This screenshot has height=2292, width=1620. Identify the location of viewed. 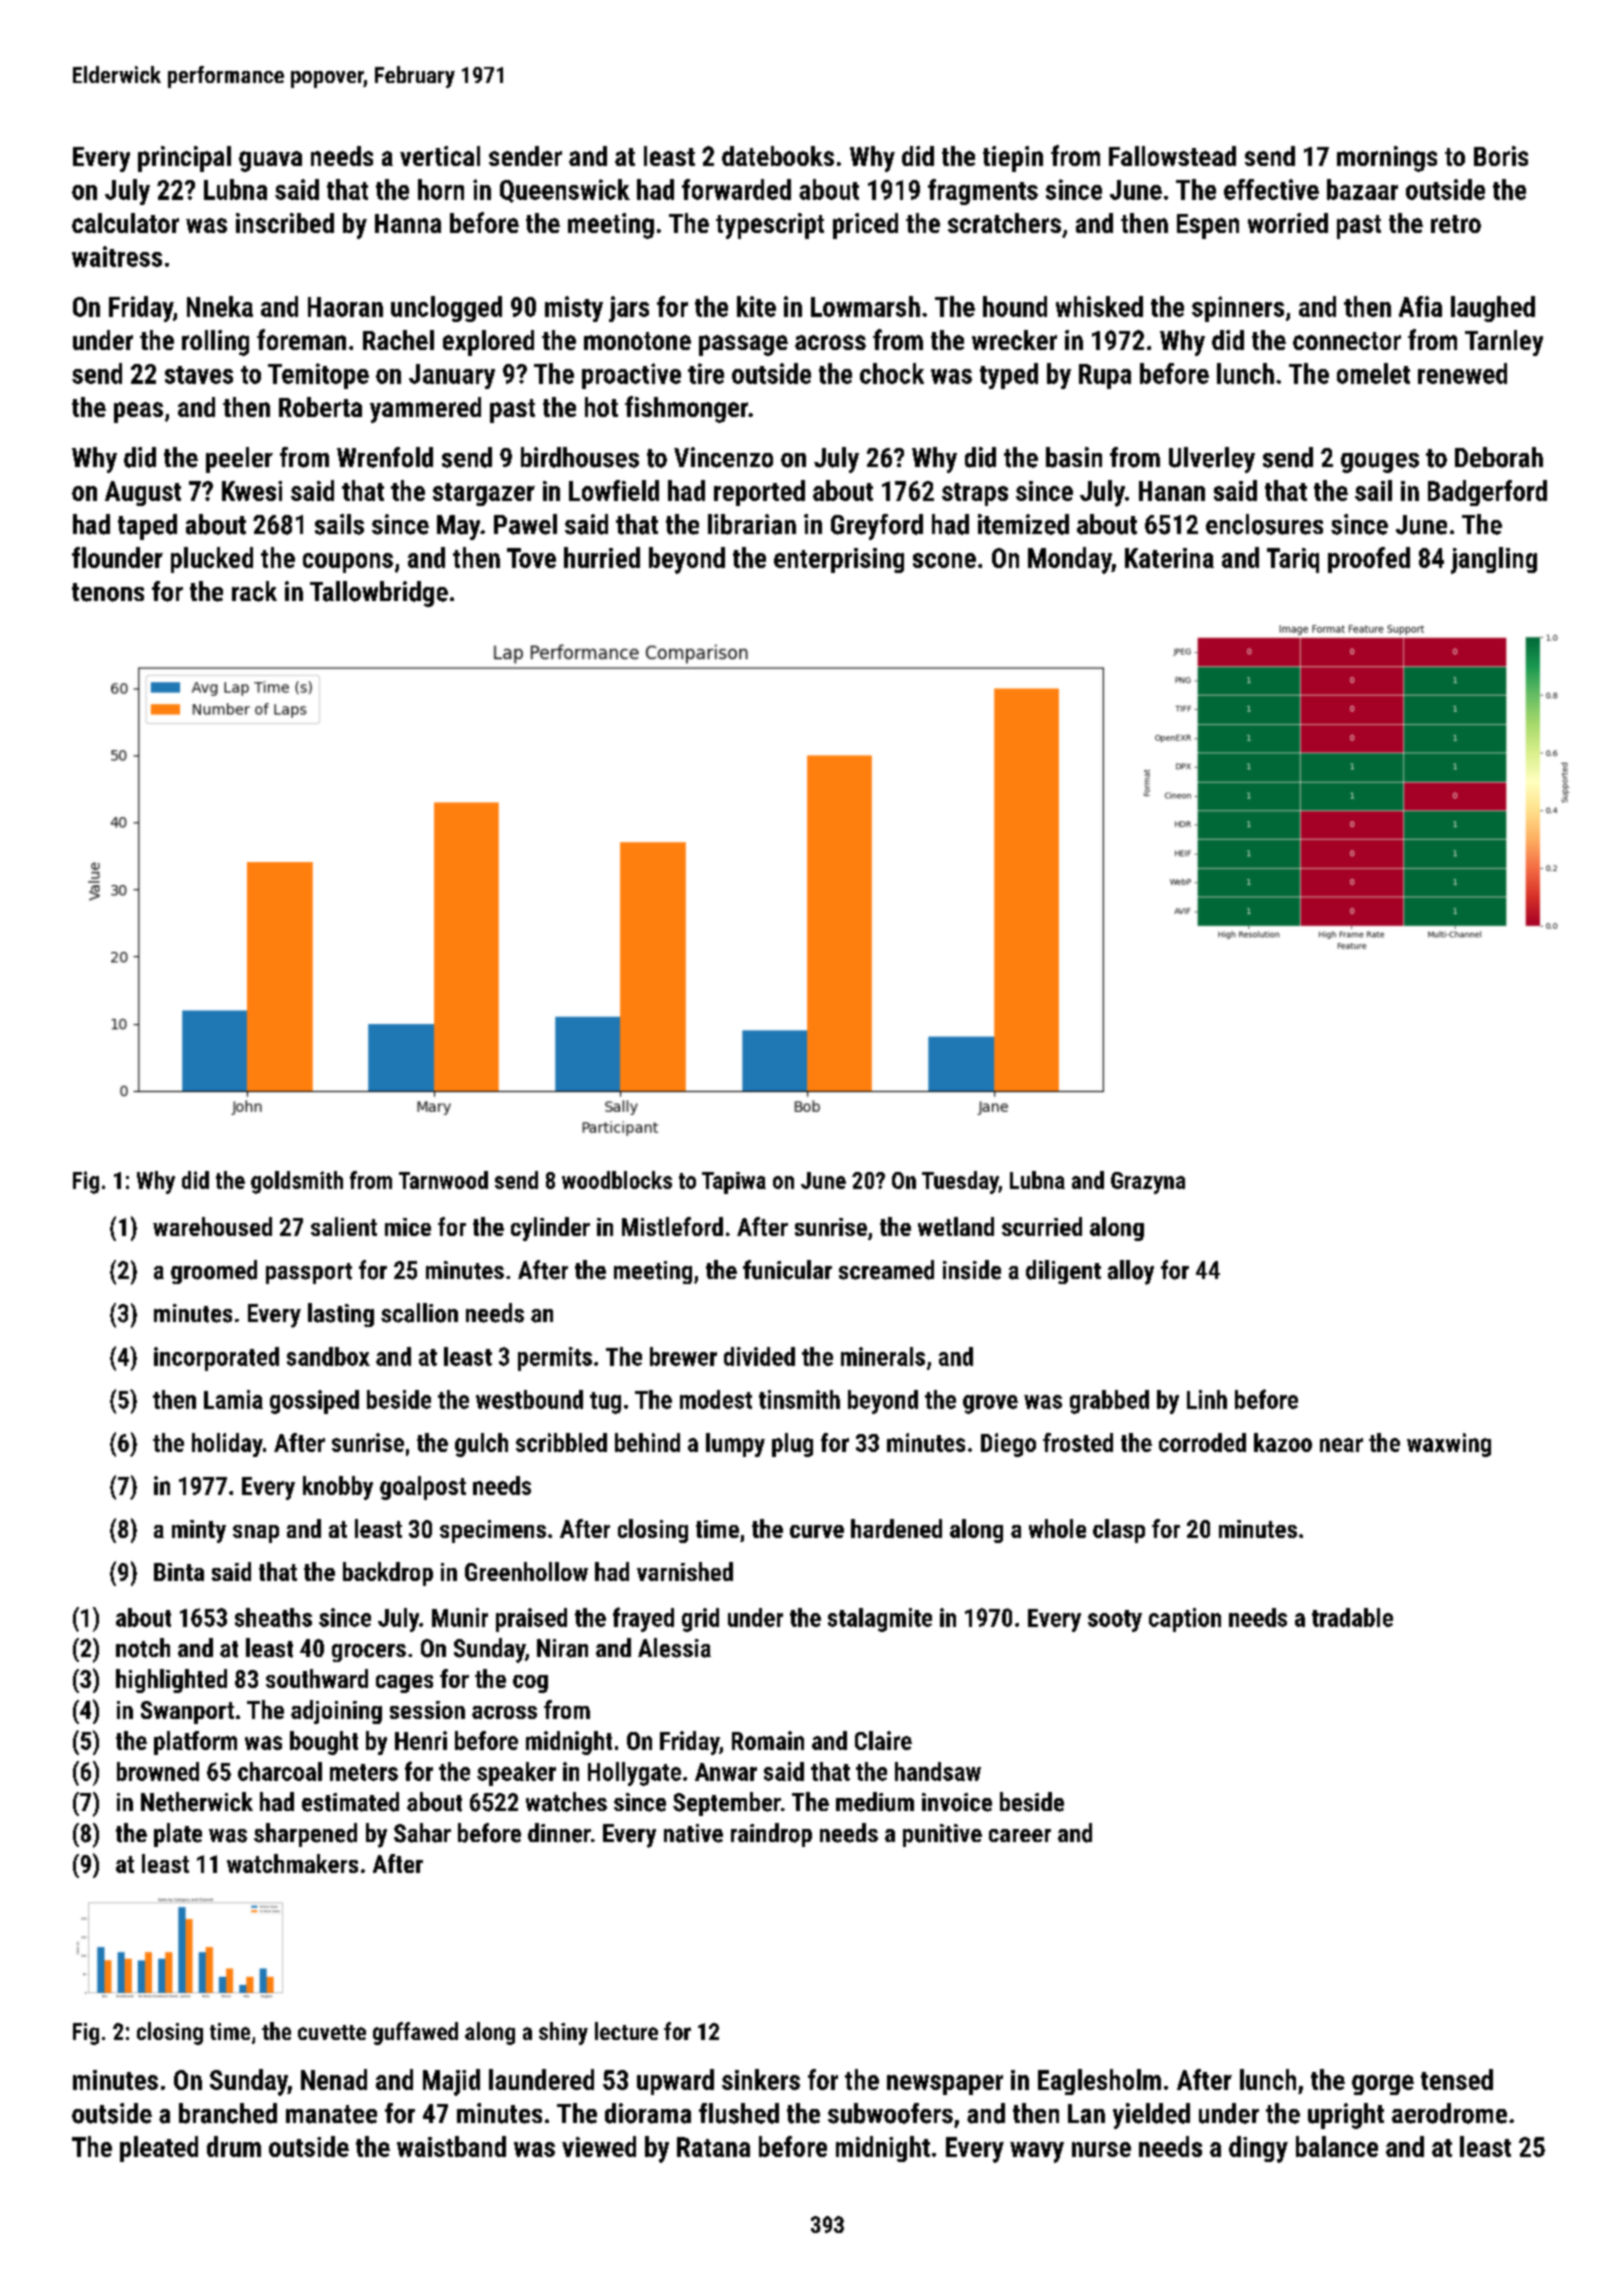
(599, 2146).
